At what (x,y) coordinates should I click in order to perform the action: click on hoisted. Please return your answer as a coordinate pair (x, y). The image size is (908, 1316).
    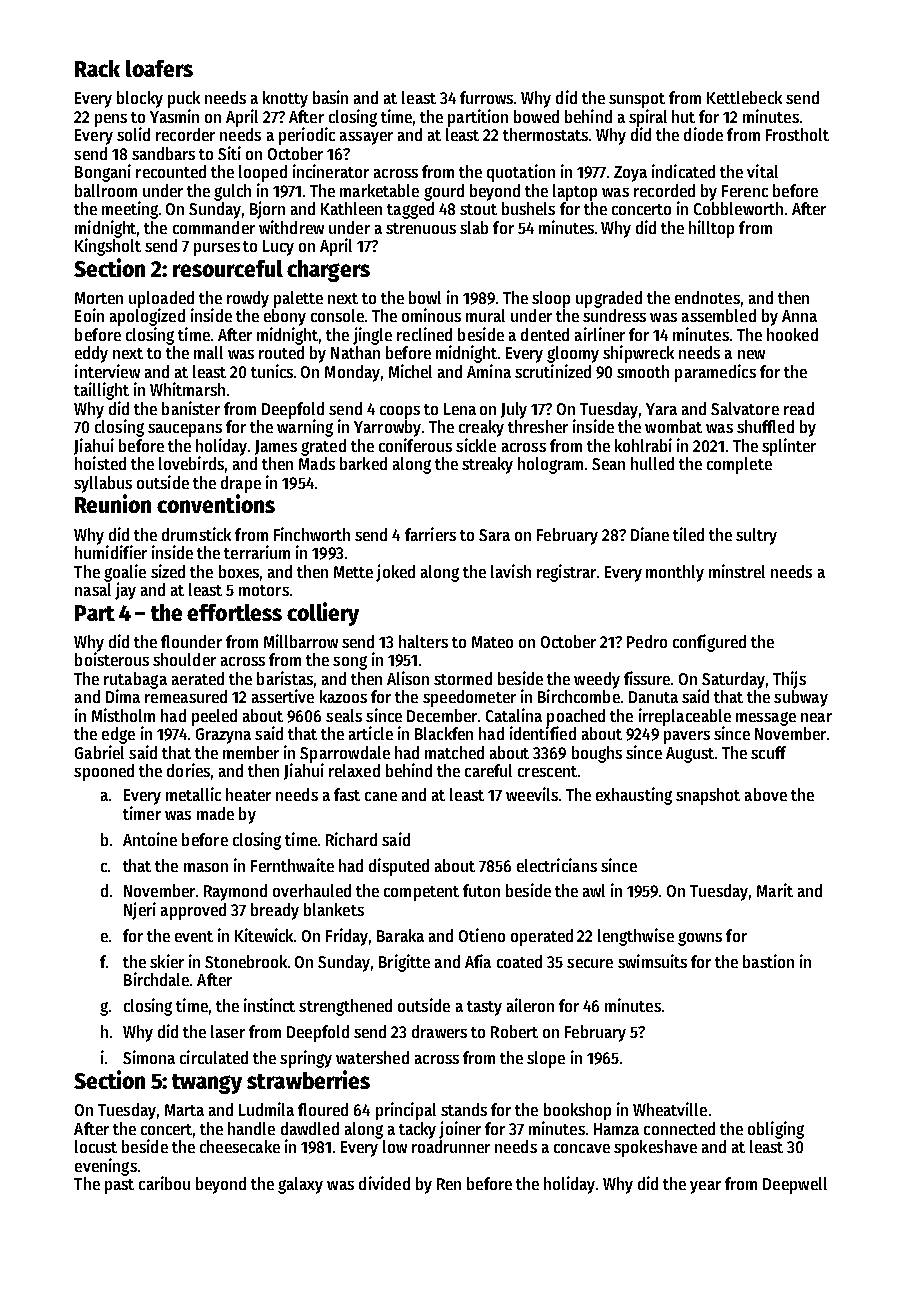
    Looking at the image, I should click on (100, 463).
